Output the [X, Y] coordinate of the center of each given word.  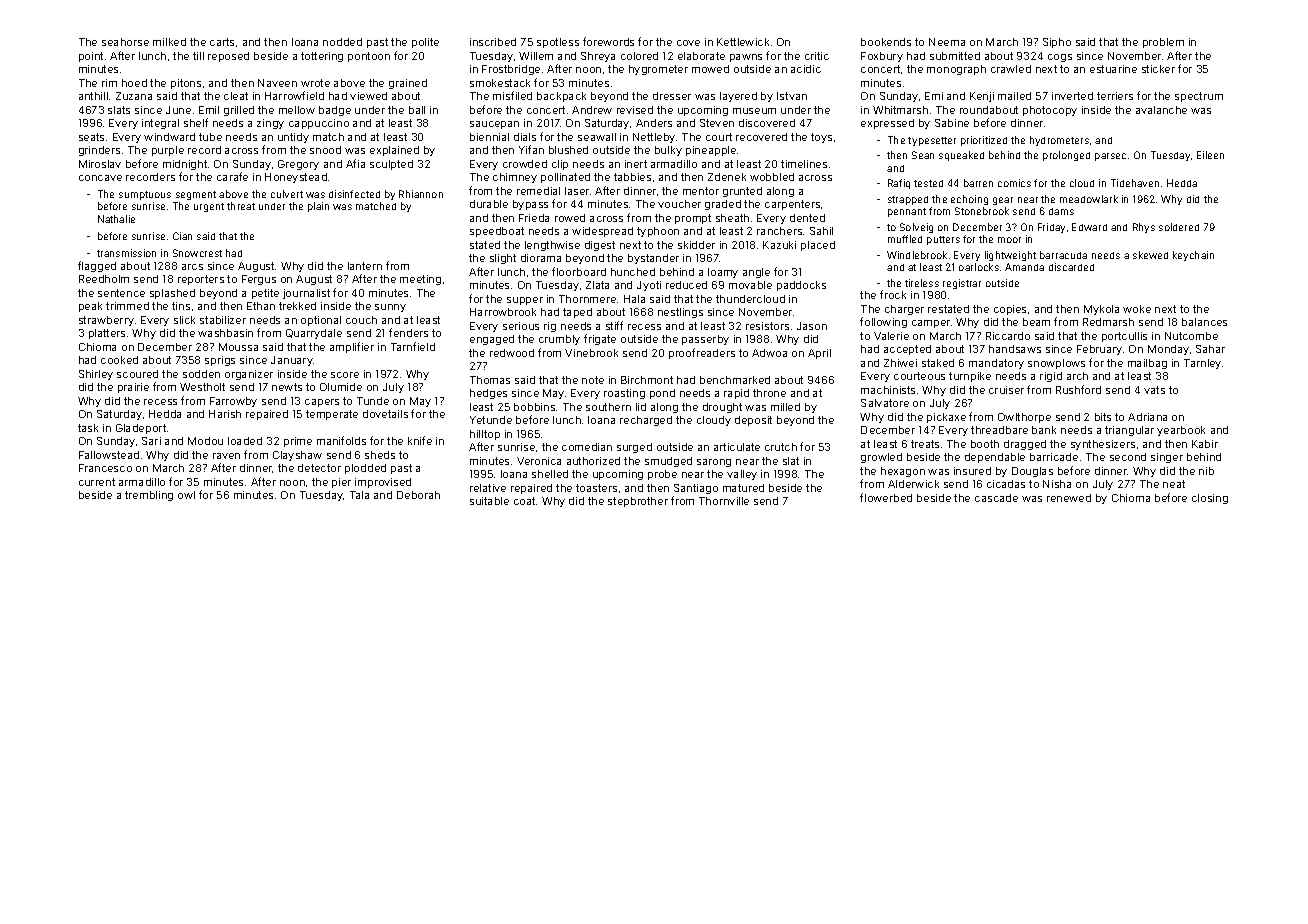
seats [91, 137]
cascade [996, 498]
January [292, 361]
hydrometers [1059, 141]
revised [635, 110]
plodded [365, 469]
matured [743, 488]
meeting [420, 280]
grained [408, 84]
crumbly [559, 340]
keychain [1193, 256]
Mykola [1101, 310]
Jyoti [649, 286]
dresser [672, 96]
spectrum [1199, 97]
